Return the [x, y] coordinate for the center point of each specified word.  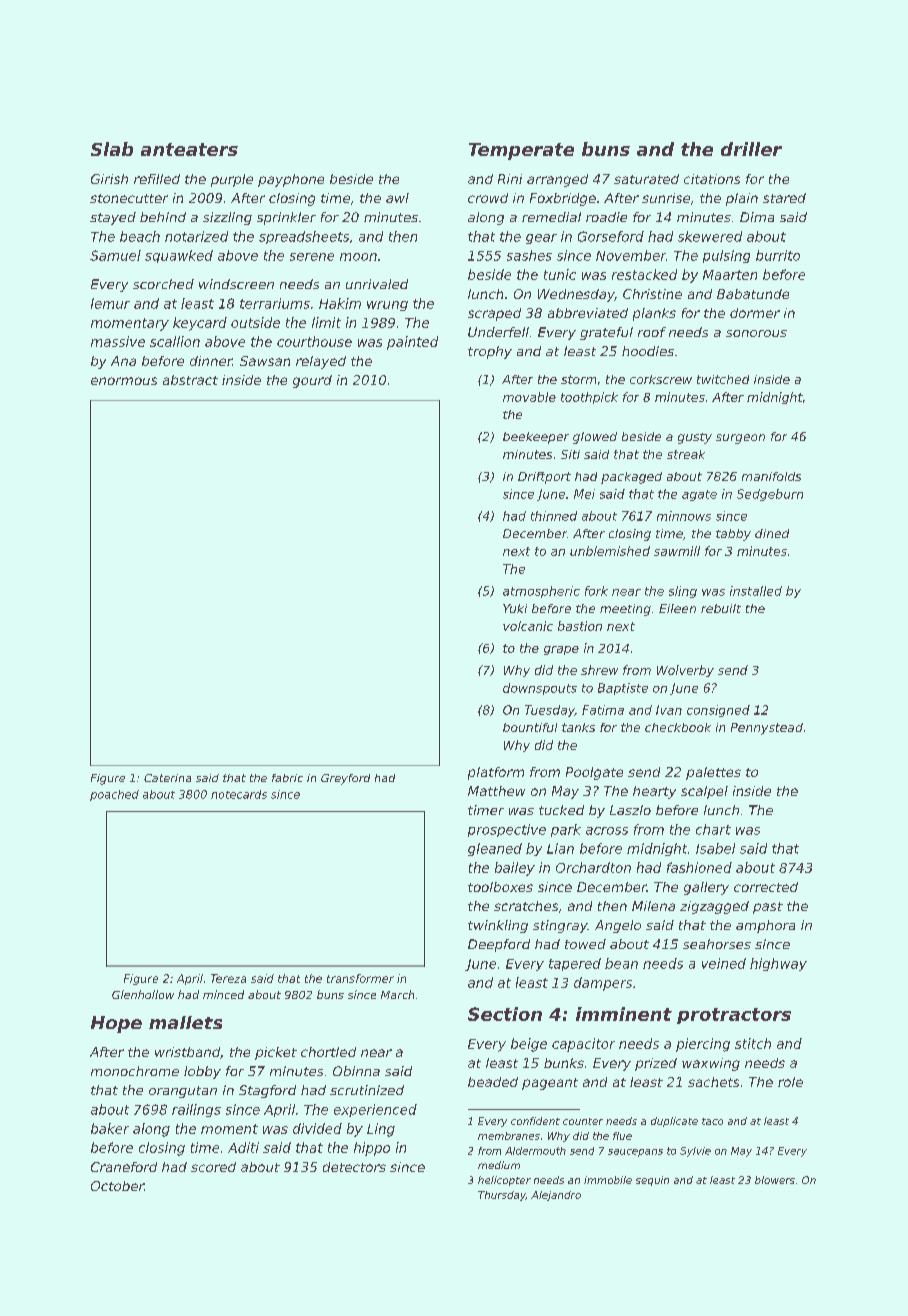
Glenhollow [143, 994]
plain [742, 199]
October [117, 1186]
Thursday [502, 1196]
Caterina [167, 778]
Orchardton [593, 867]
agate [699, 495]
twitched [723, 379]
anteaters [189, 149]
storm [578, 379]
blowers [775, 1180]
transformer [360, 978]
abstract [190, 380]
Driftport [544, 478]
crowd [488, 198]
